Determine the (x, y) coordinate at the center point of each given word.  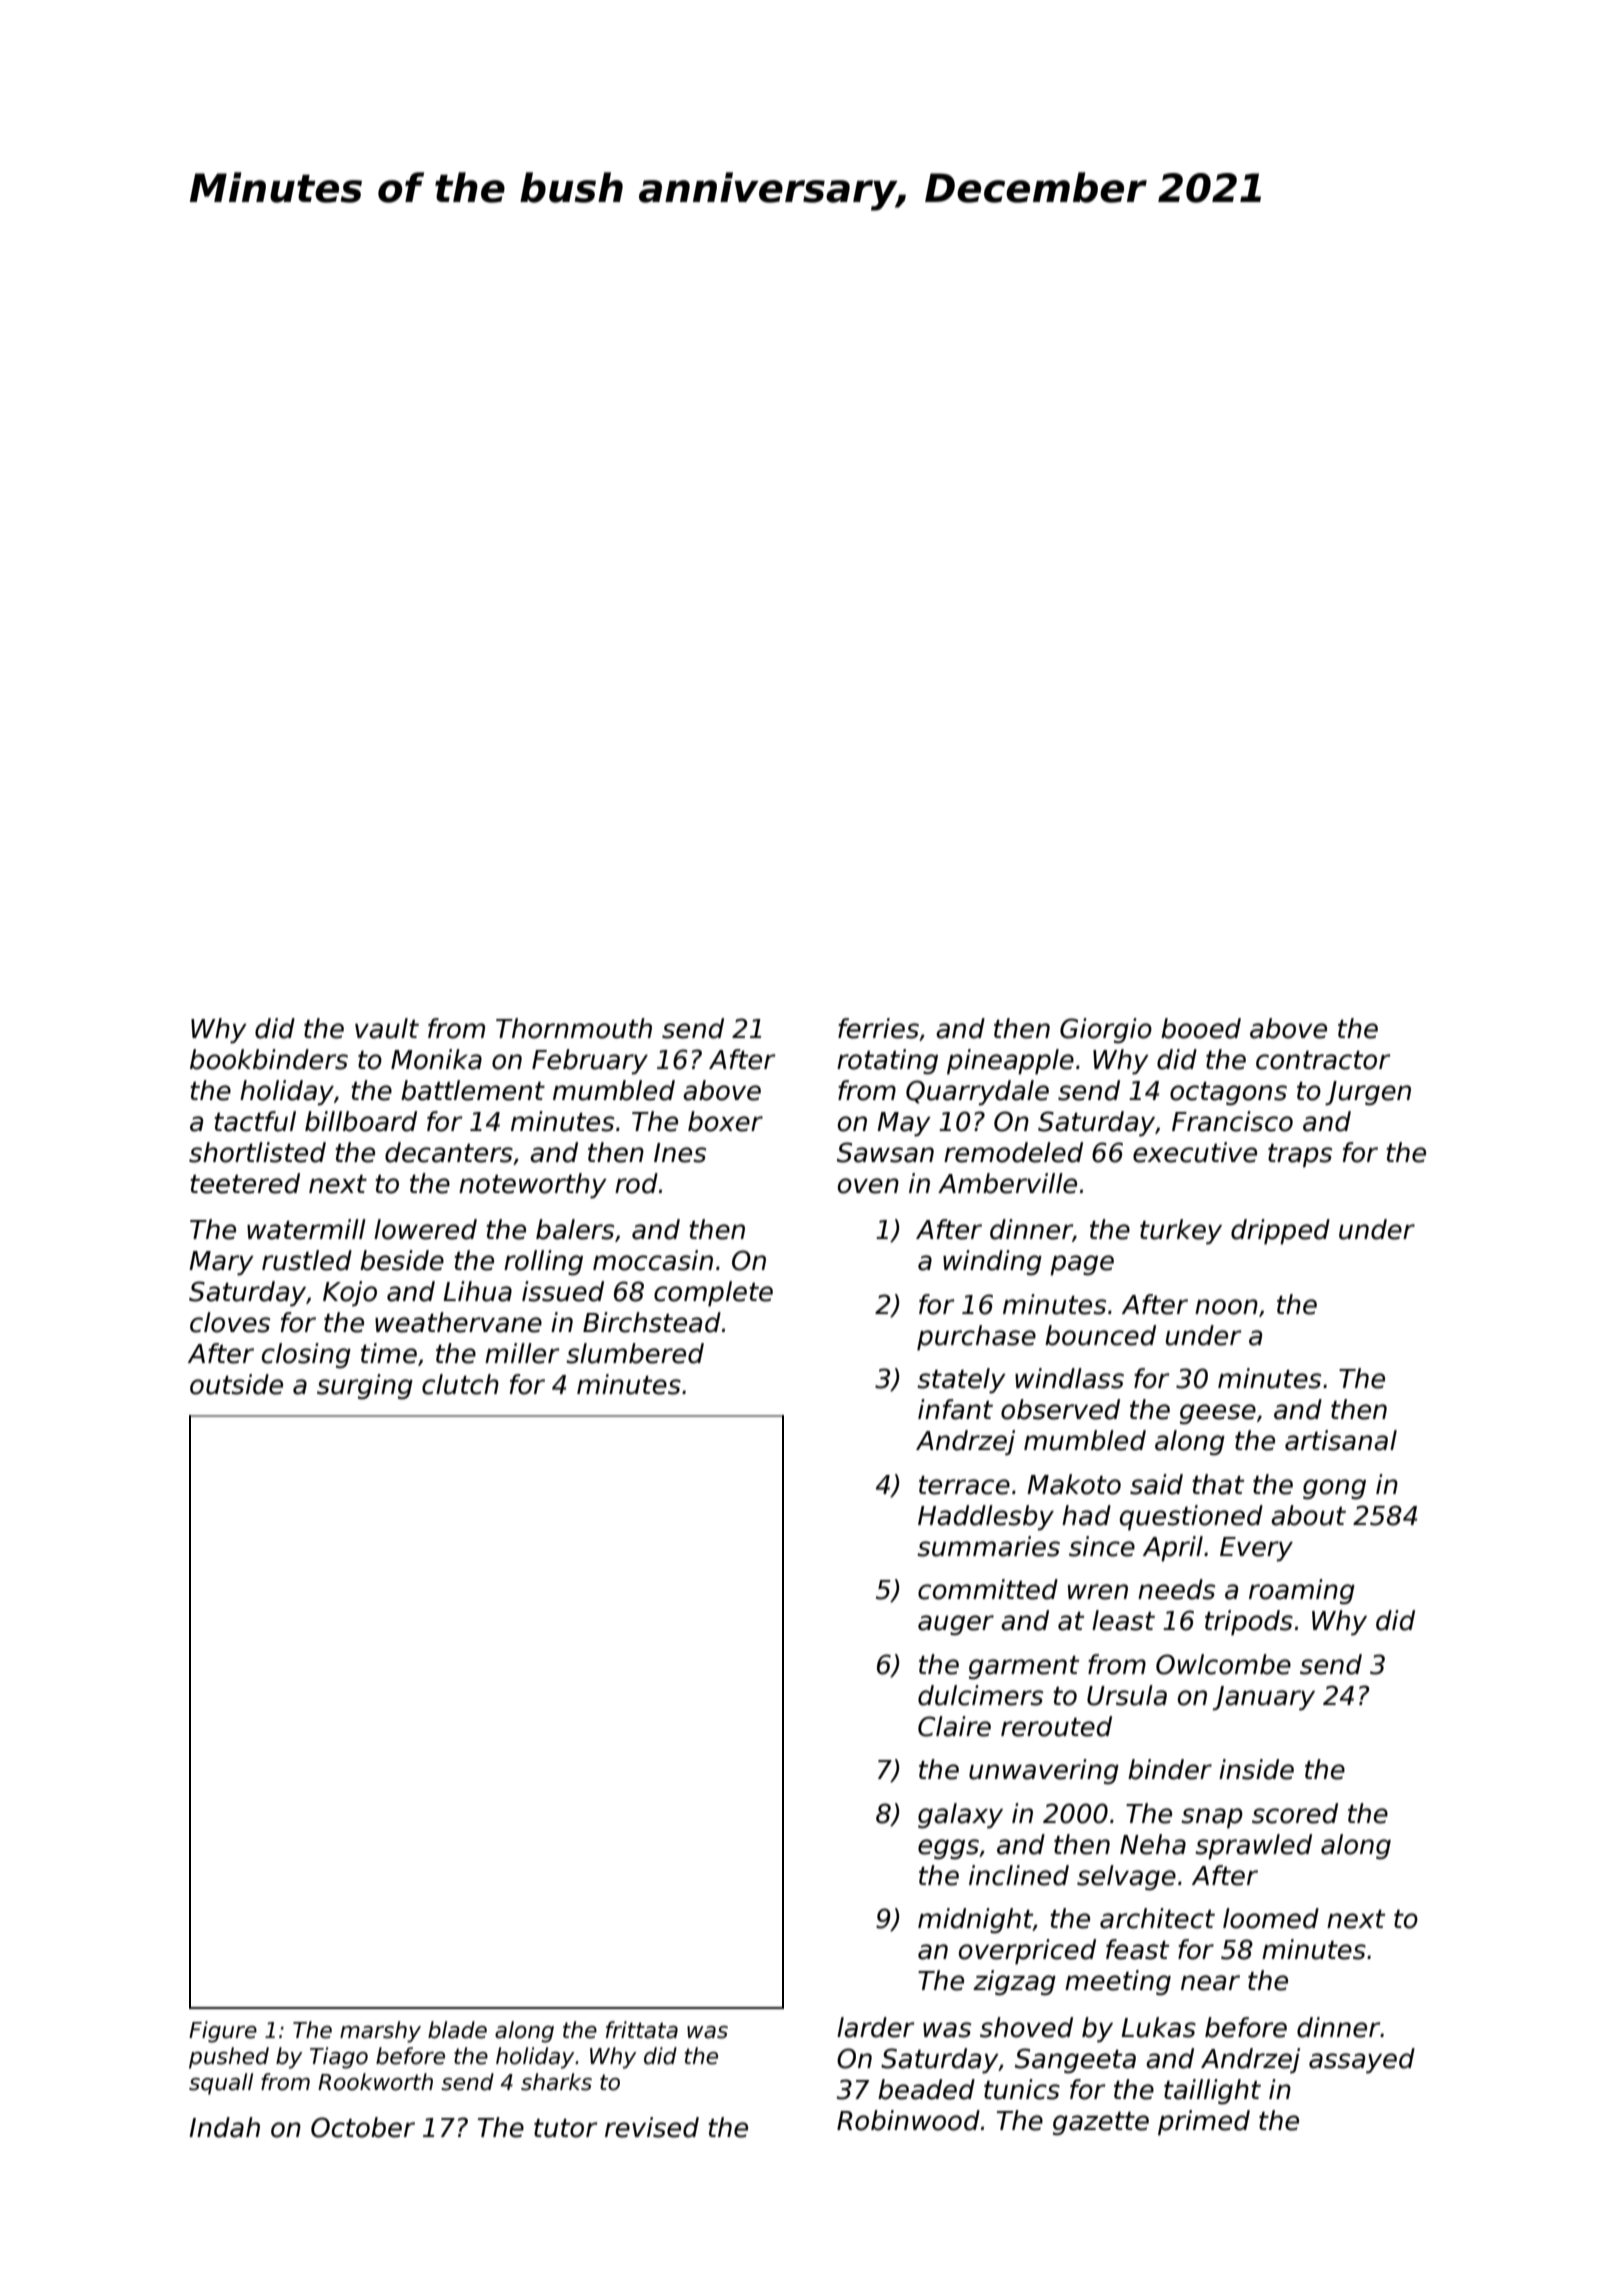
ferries (878, 1028)
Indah (224, 2127)
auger (956, 1625)
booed (1201, 1028)
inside (1256, 1769)
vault (387, 1028)
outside (236, 1384)
